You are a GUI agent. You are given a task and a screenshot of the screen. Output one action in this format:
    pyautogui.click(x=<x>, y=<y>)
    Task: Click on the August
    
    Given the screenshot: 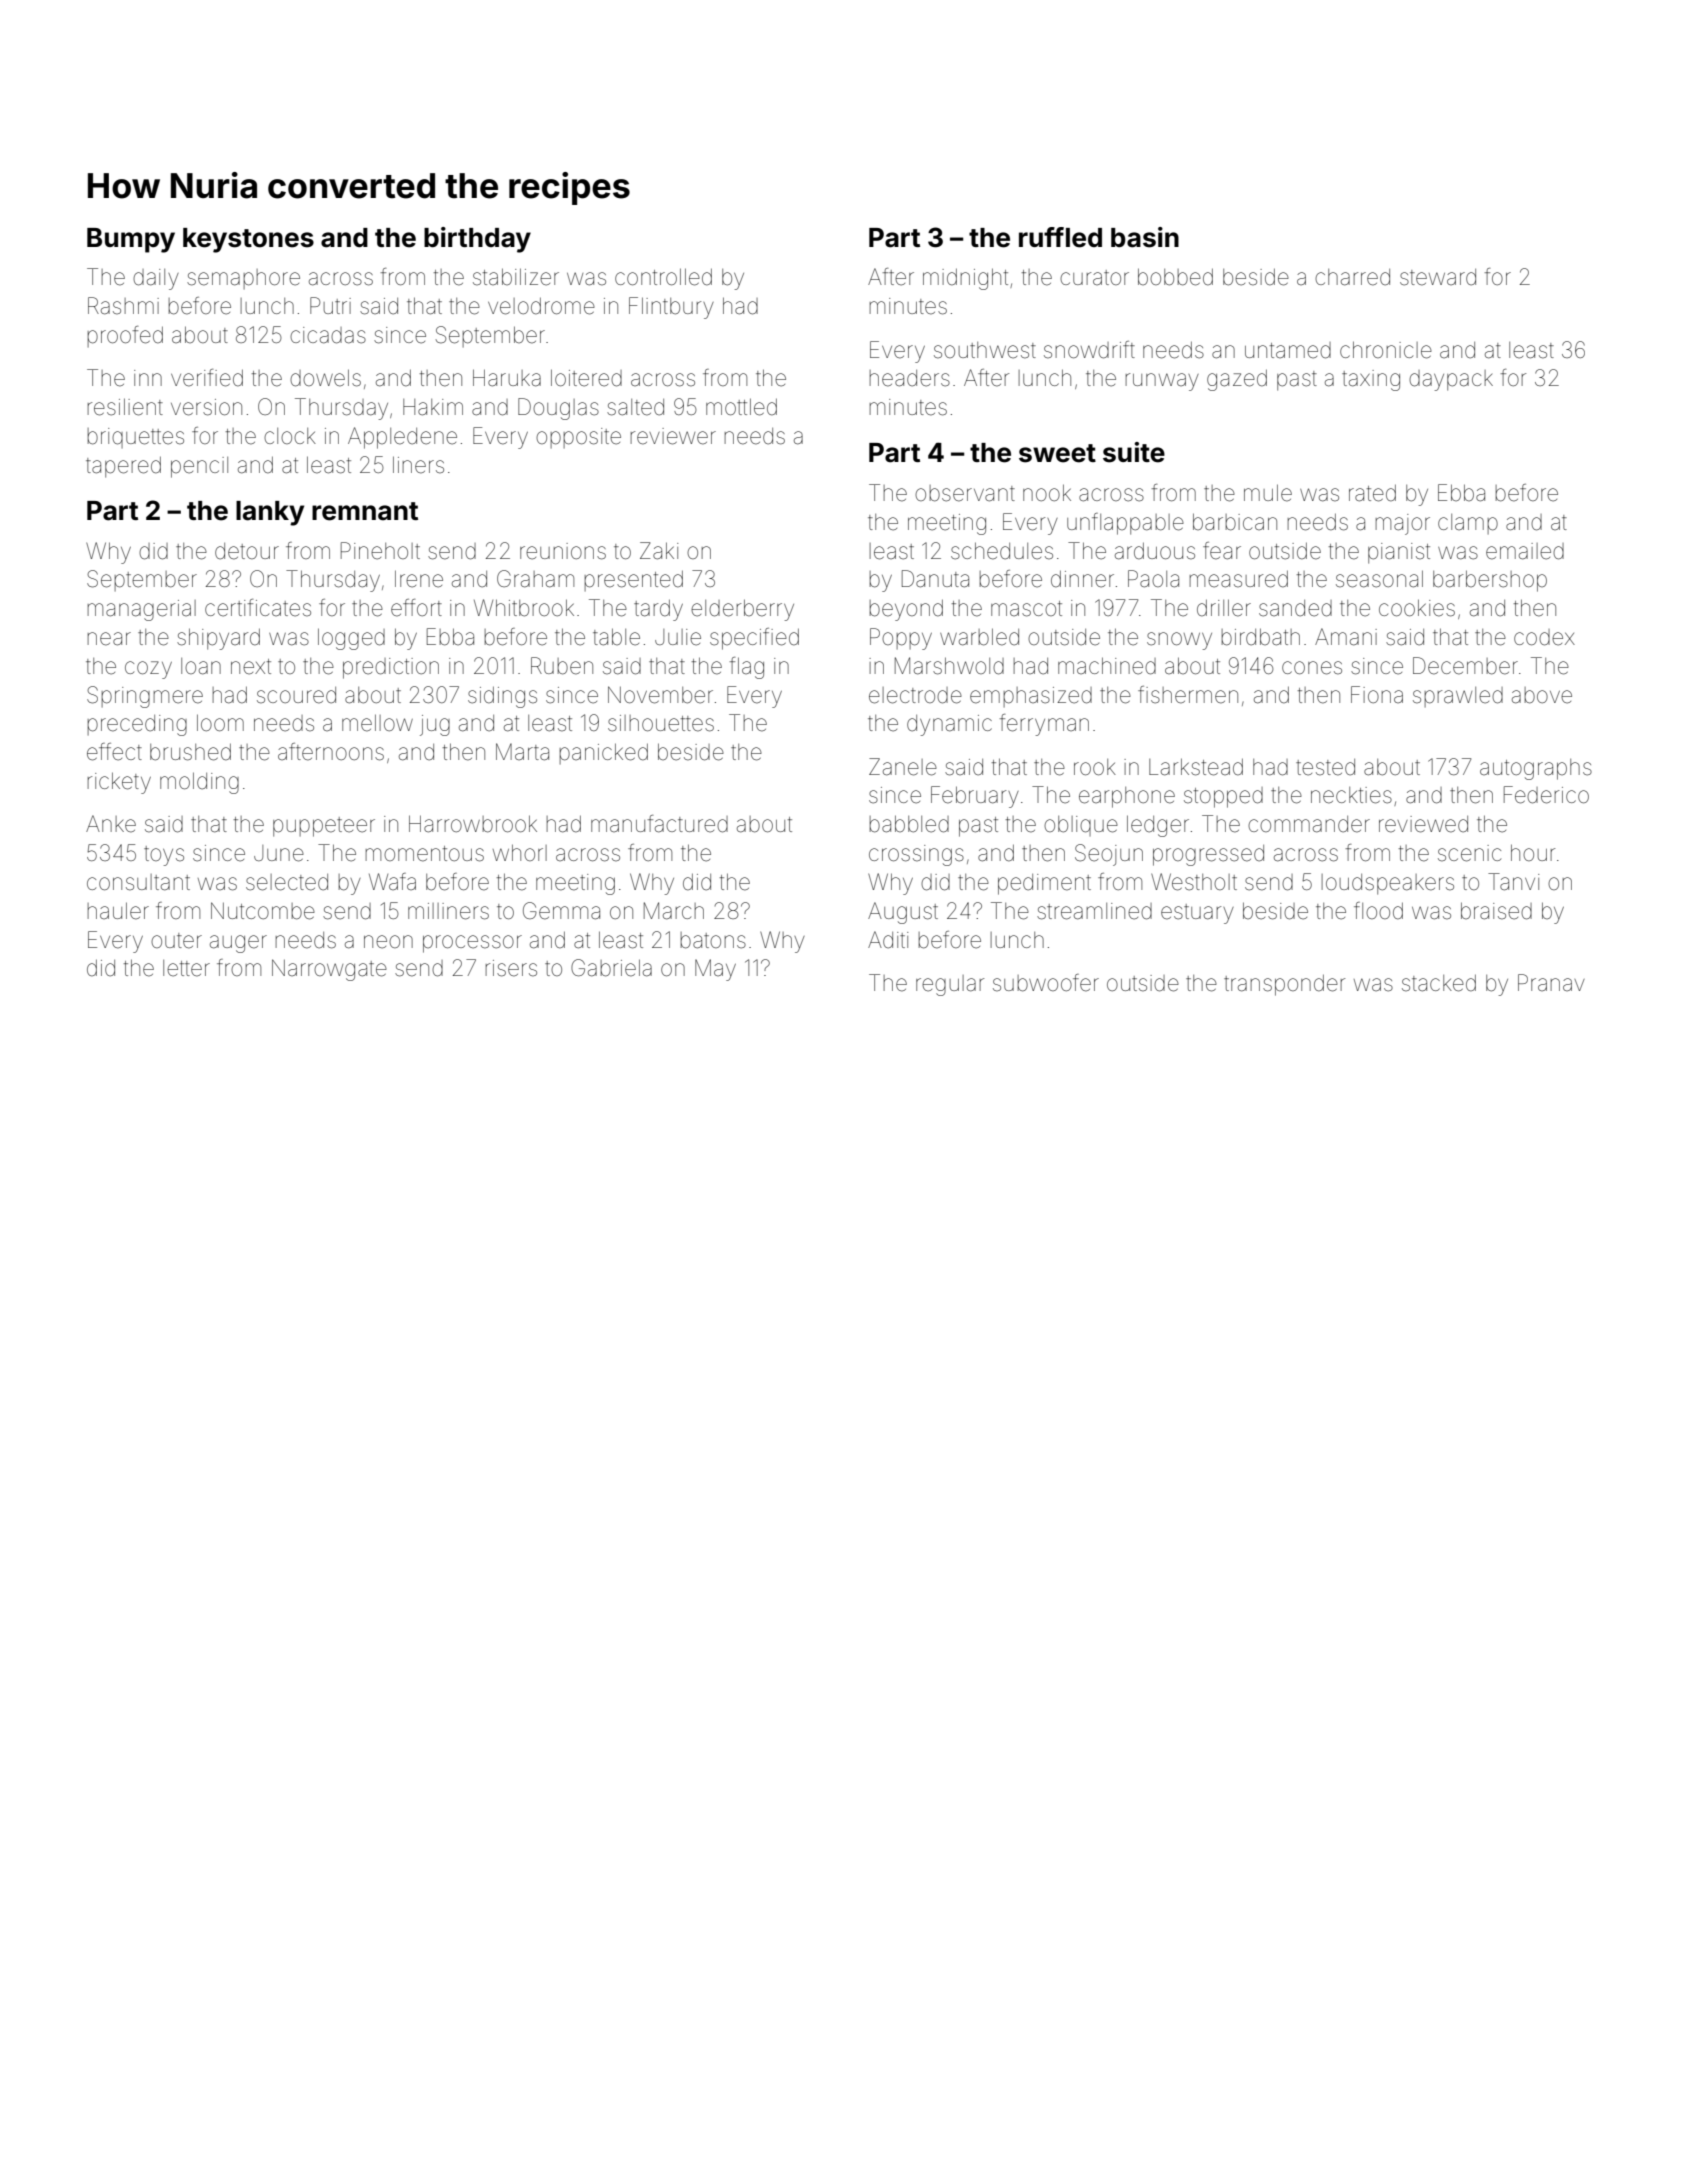 What is the action you would take?
    pyautogui.click(x=903, y=913)
